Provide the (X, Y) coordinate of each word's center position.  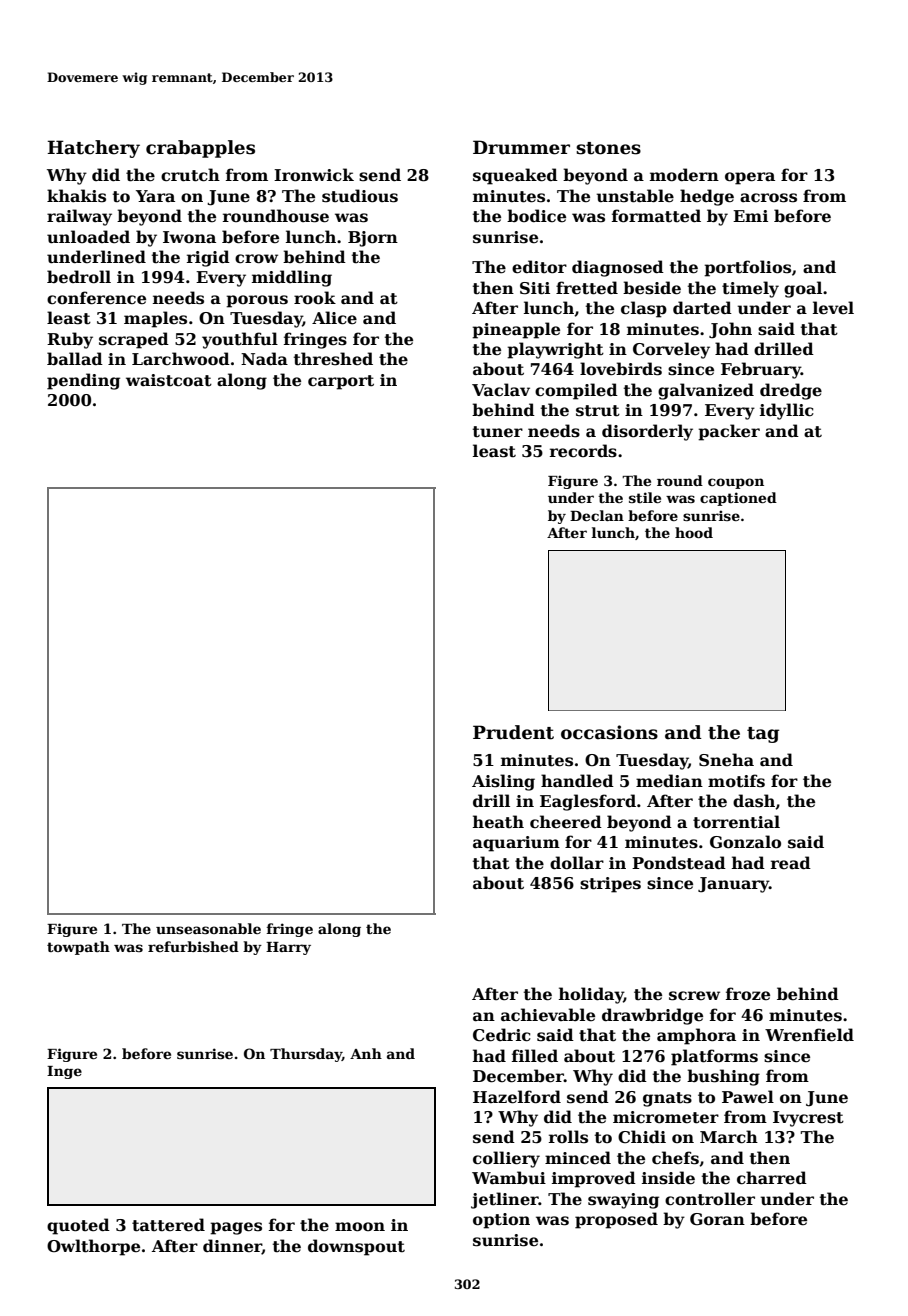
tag (763, 735)
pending (83, 381)
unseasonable (208, 928)
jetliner (505, 1200)
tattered (168, 1225)
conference (96, 298)
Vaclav (501, 390)
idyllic (787, 411)
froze (748, 994)
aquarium (516, 844)
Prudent (513, 732)
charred (772, 1178)
